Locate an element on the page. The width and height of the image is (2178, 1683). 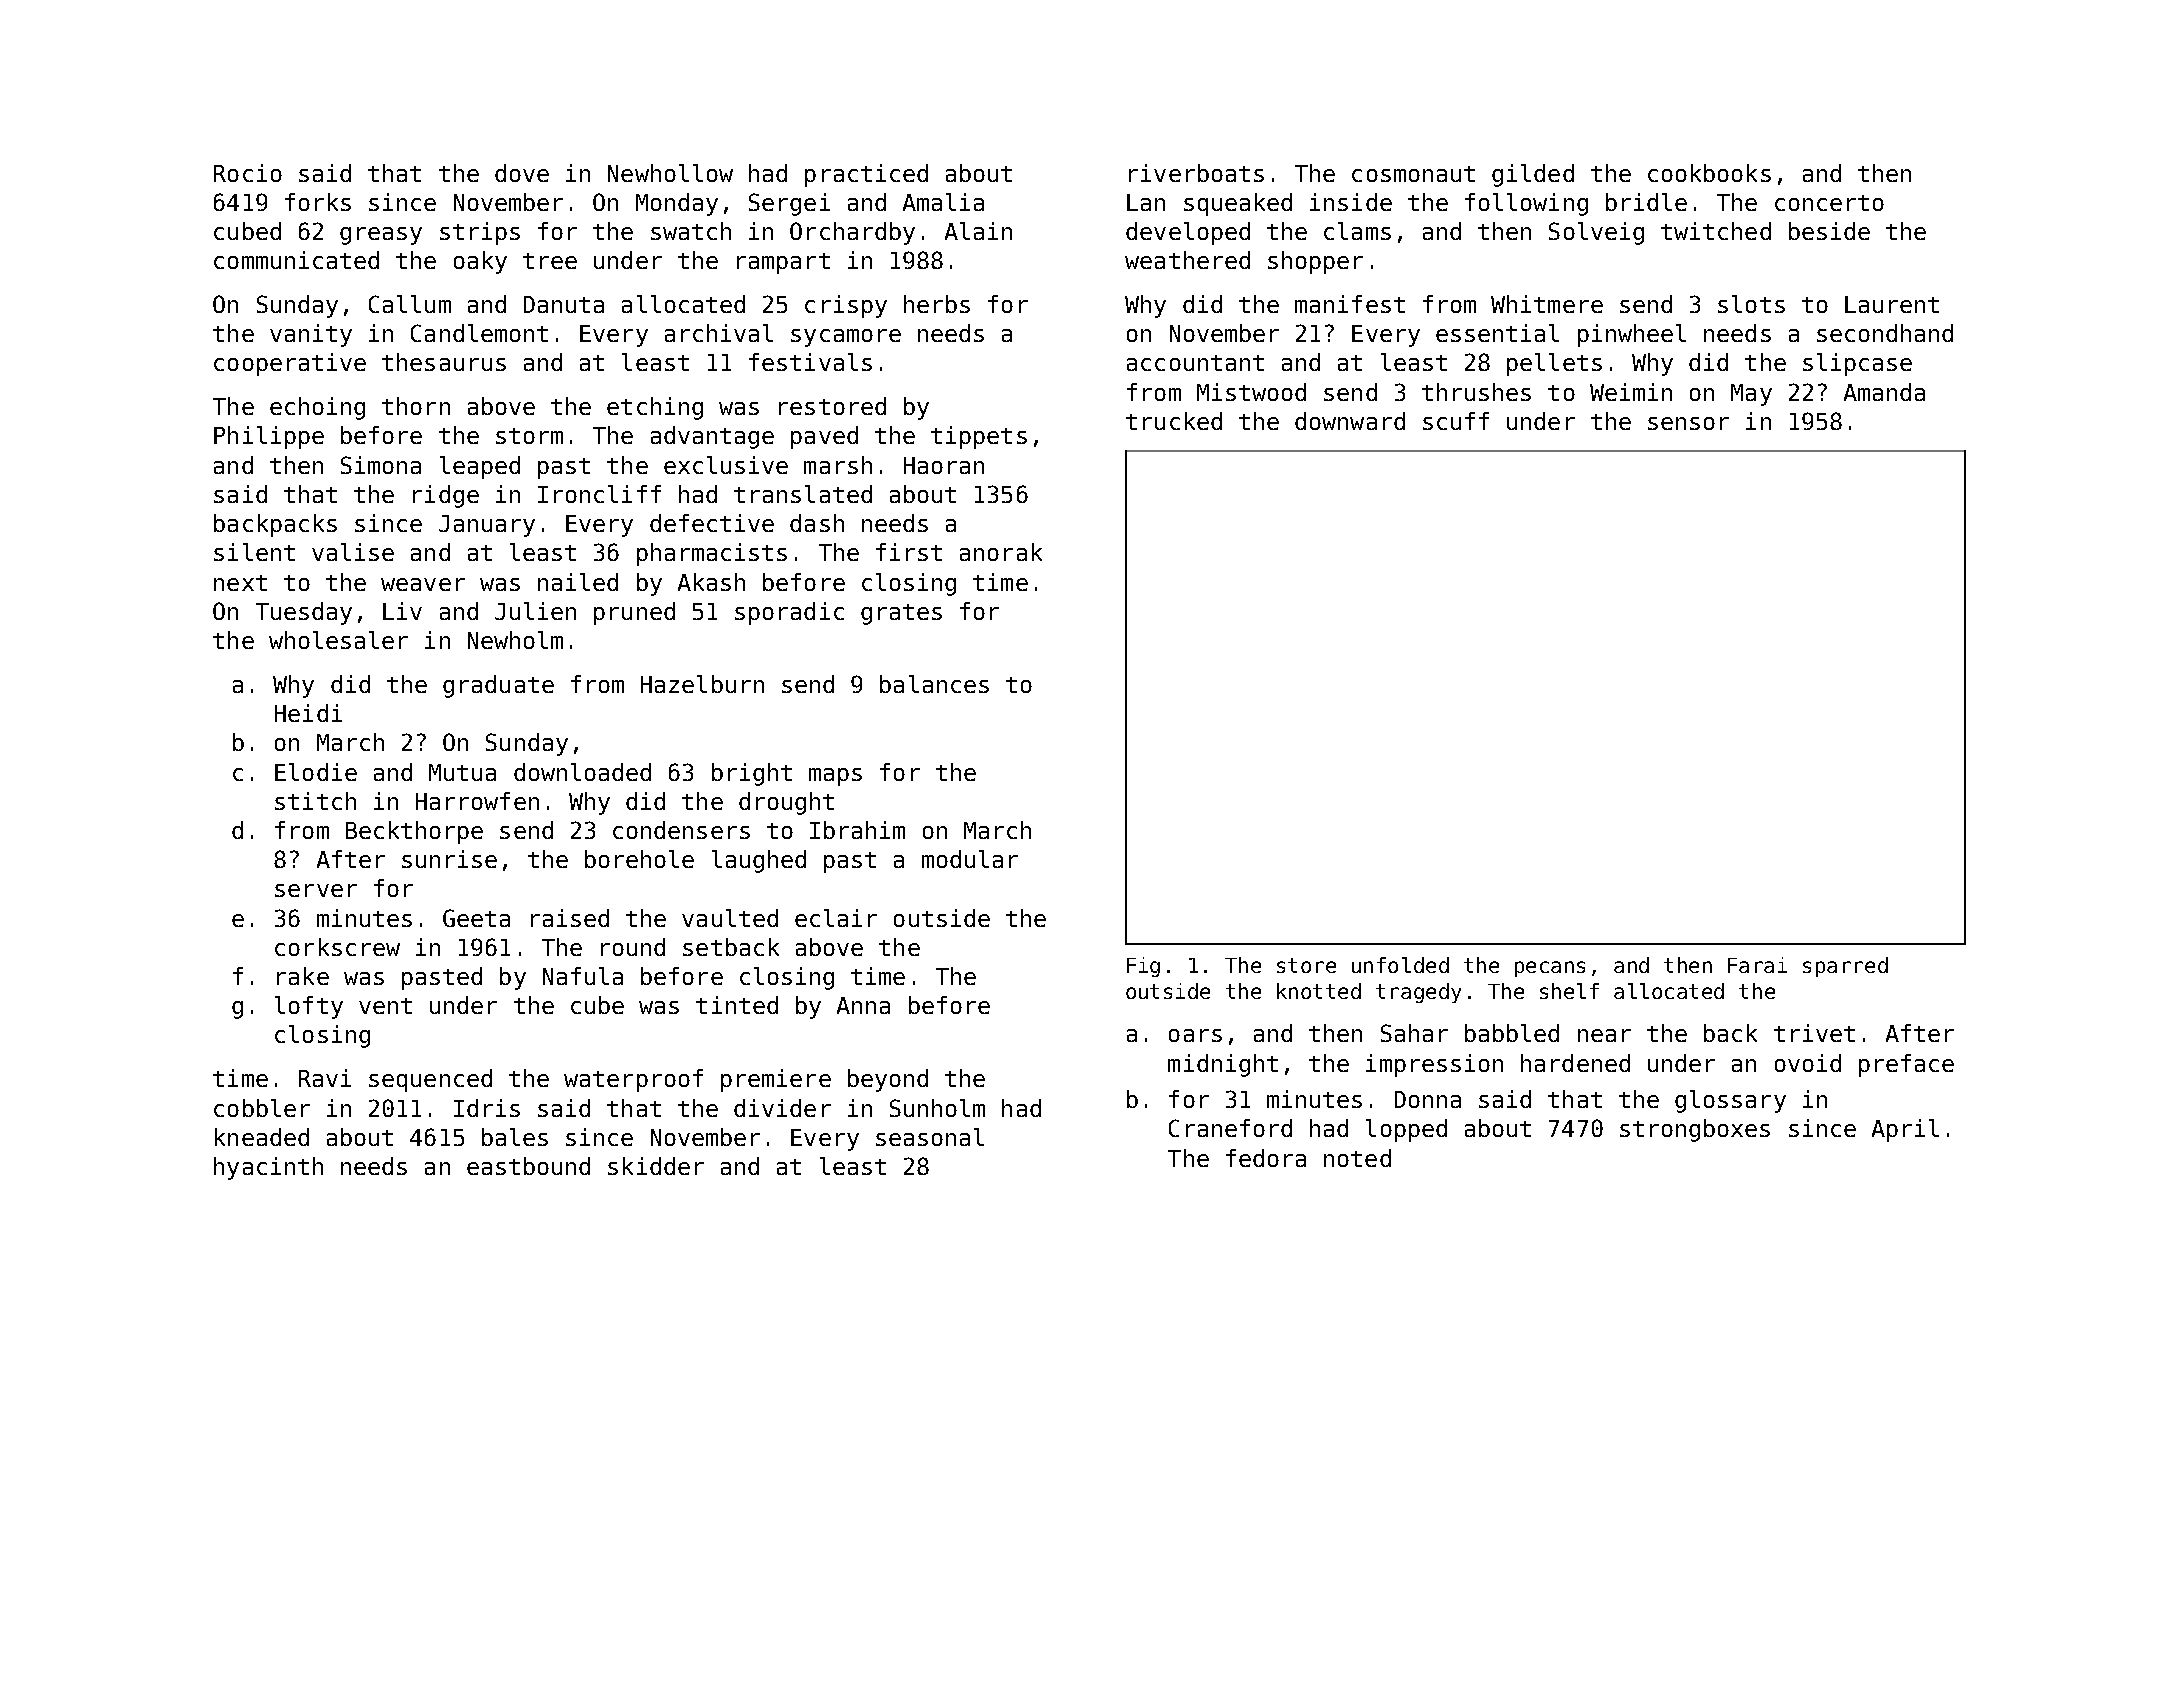
balances is located at coordinates (934, 684).
